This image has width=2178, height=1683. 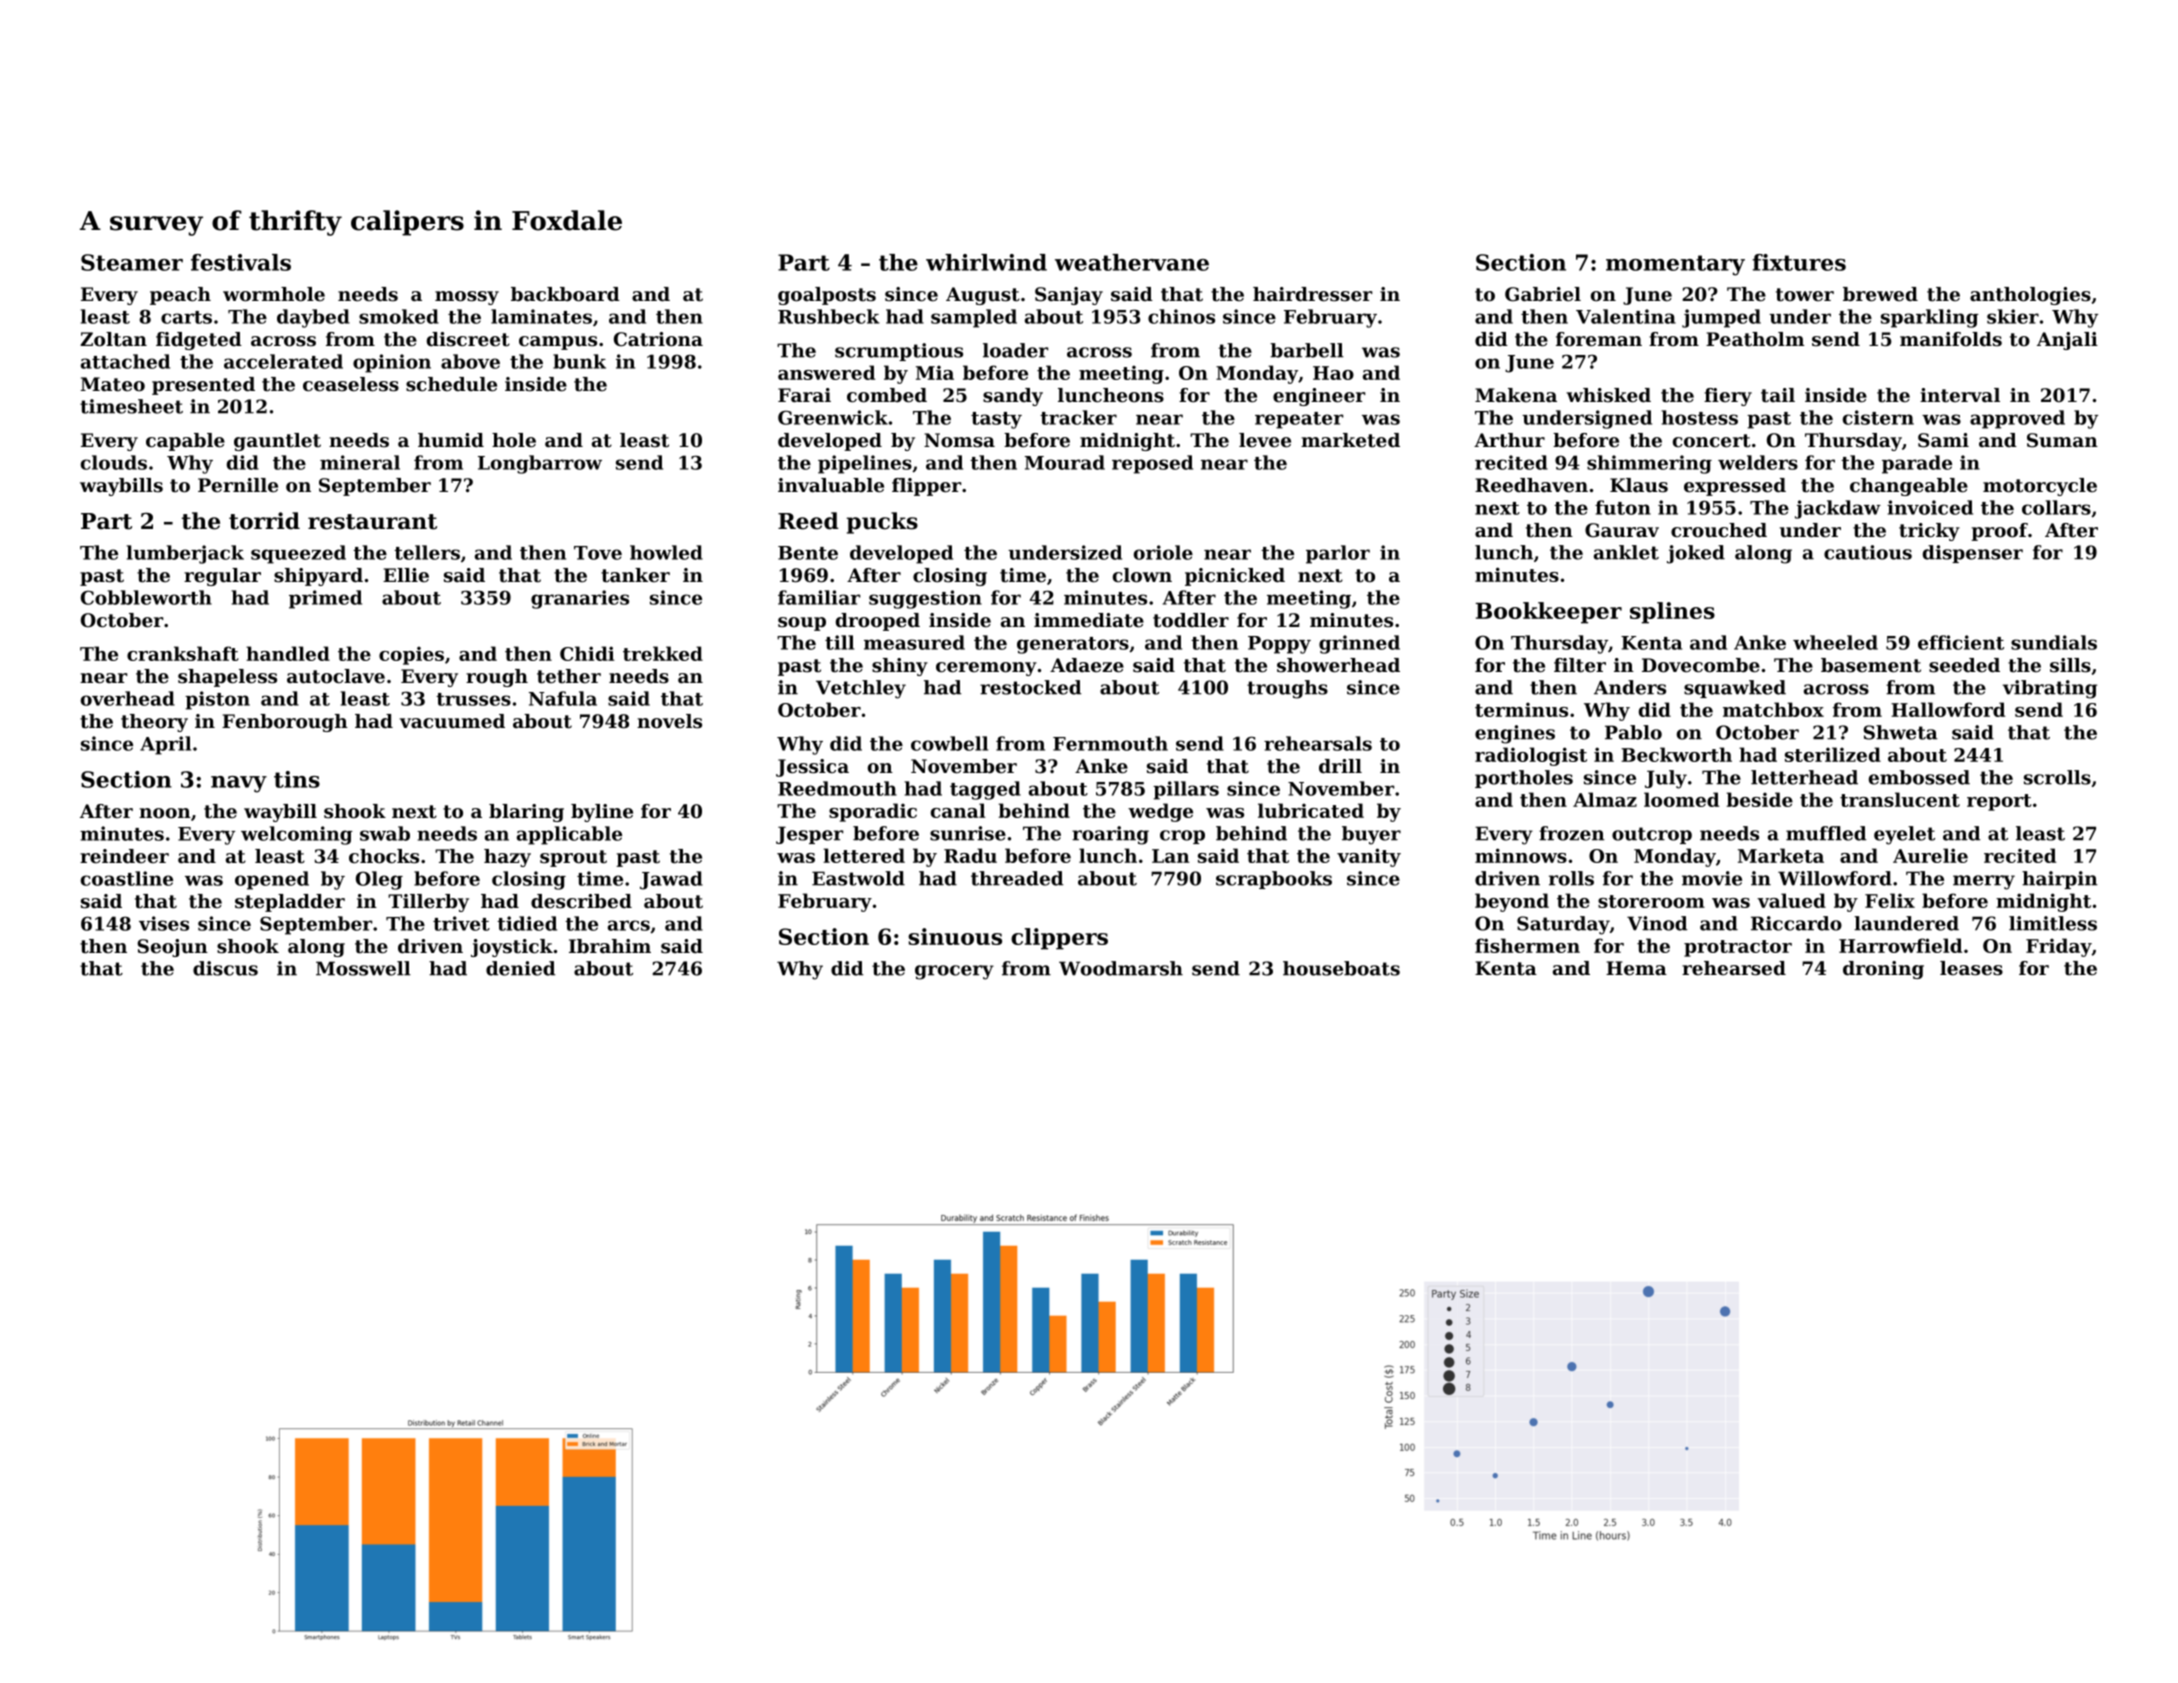 I want to click on weathervane, so click(x=1132, y=262).
